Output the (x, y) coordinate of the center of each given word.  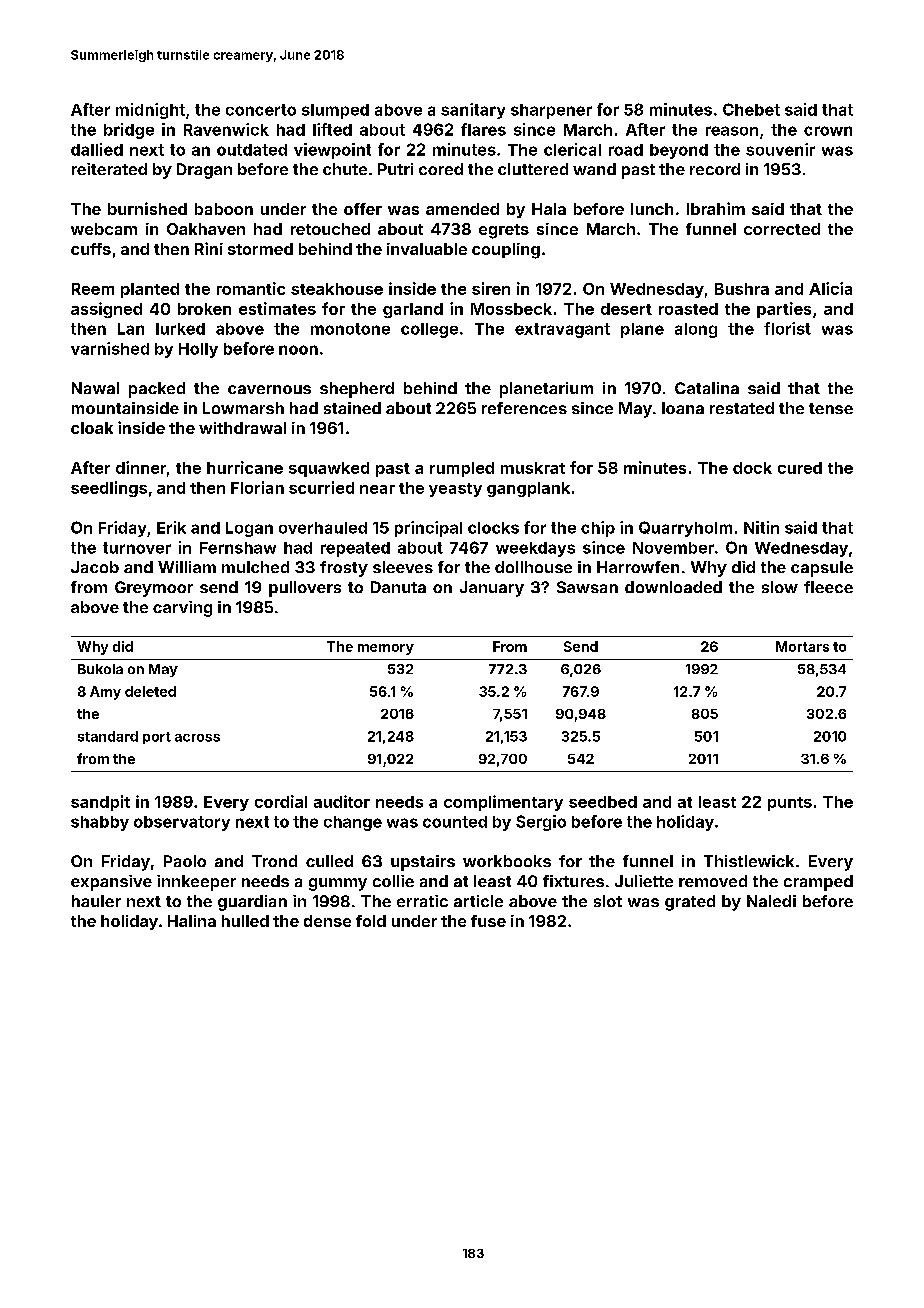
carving (182, 609)
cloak (92, 428)
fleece (828, 587)
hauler (96, 901)
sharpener (551, 111)
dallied (97, 149)
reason (732, 131)
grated (690, 903)
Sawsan (587, 587)
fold (371, 921)
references (524, 408)
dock (752, 468)
